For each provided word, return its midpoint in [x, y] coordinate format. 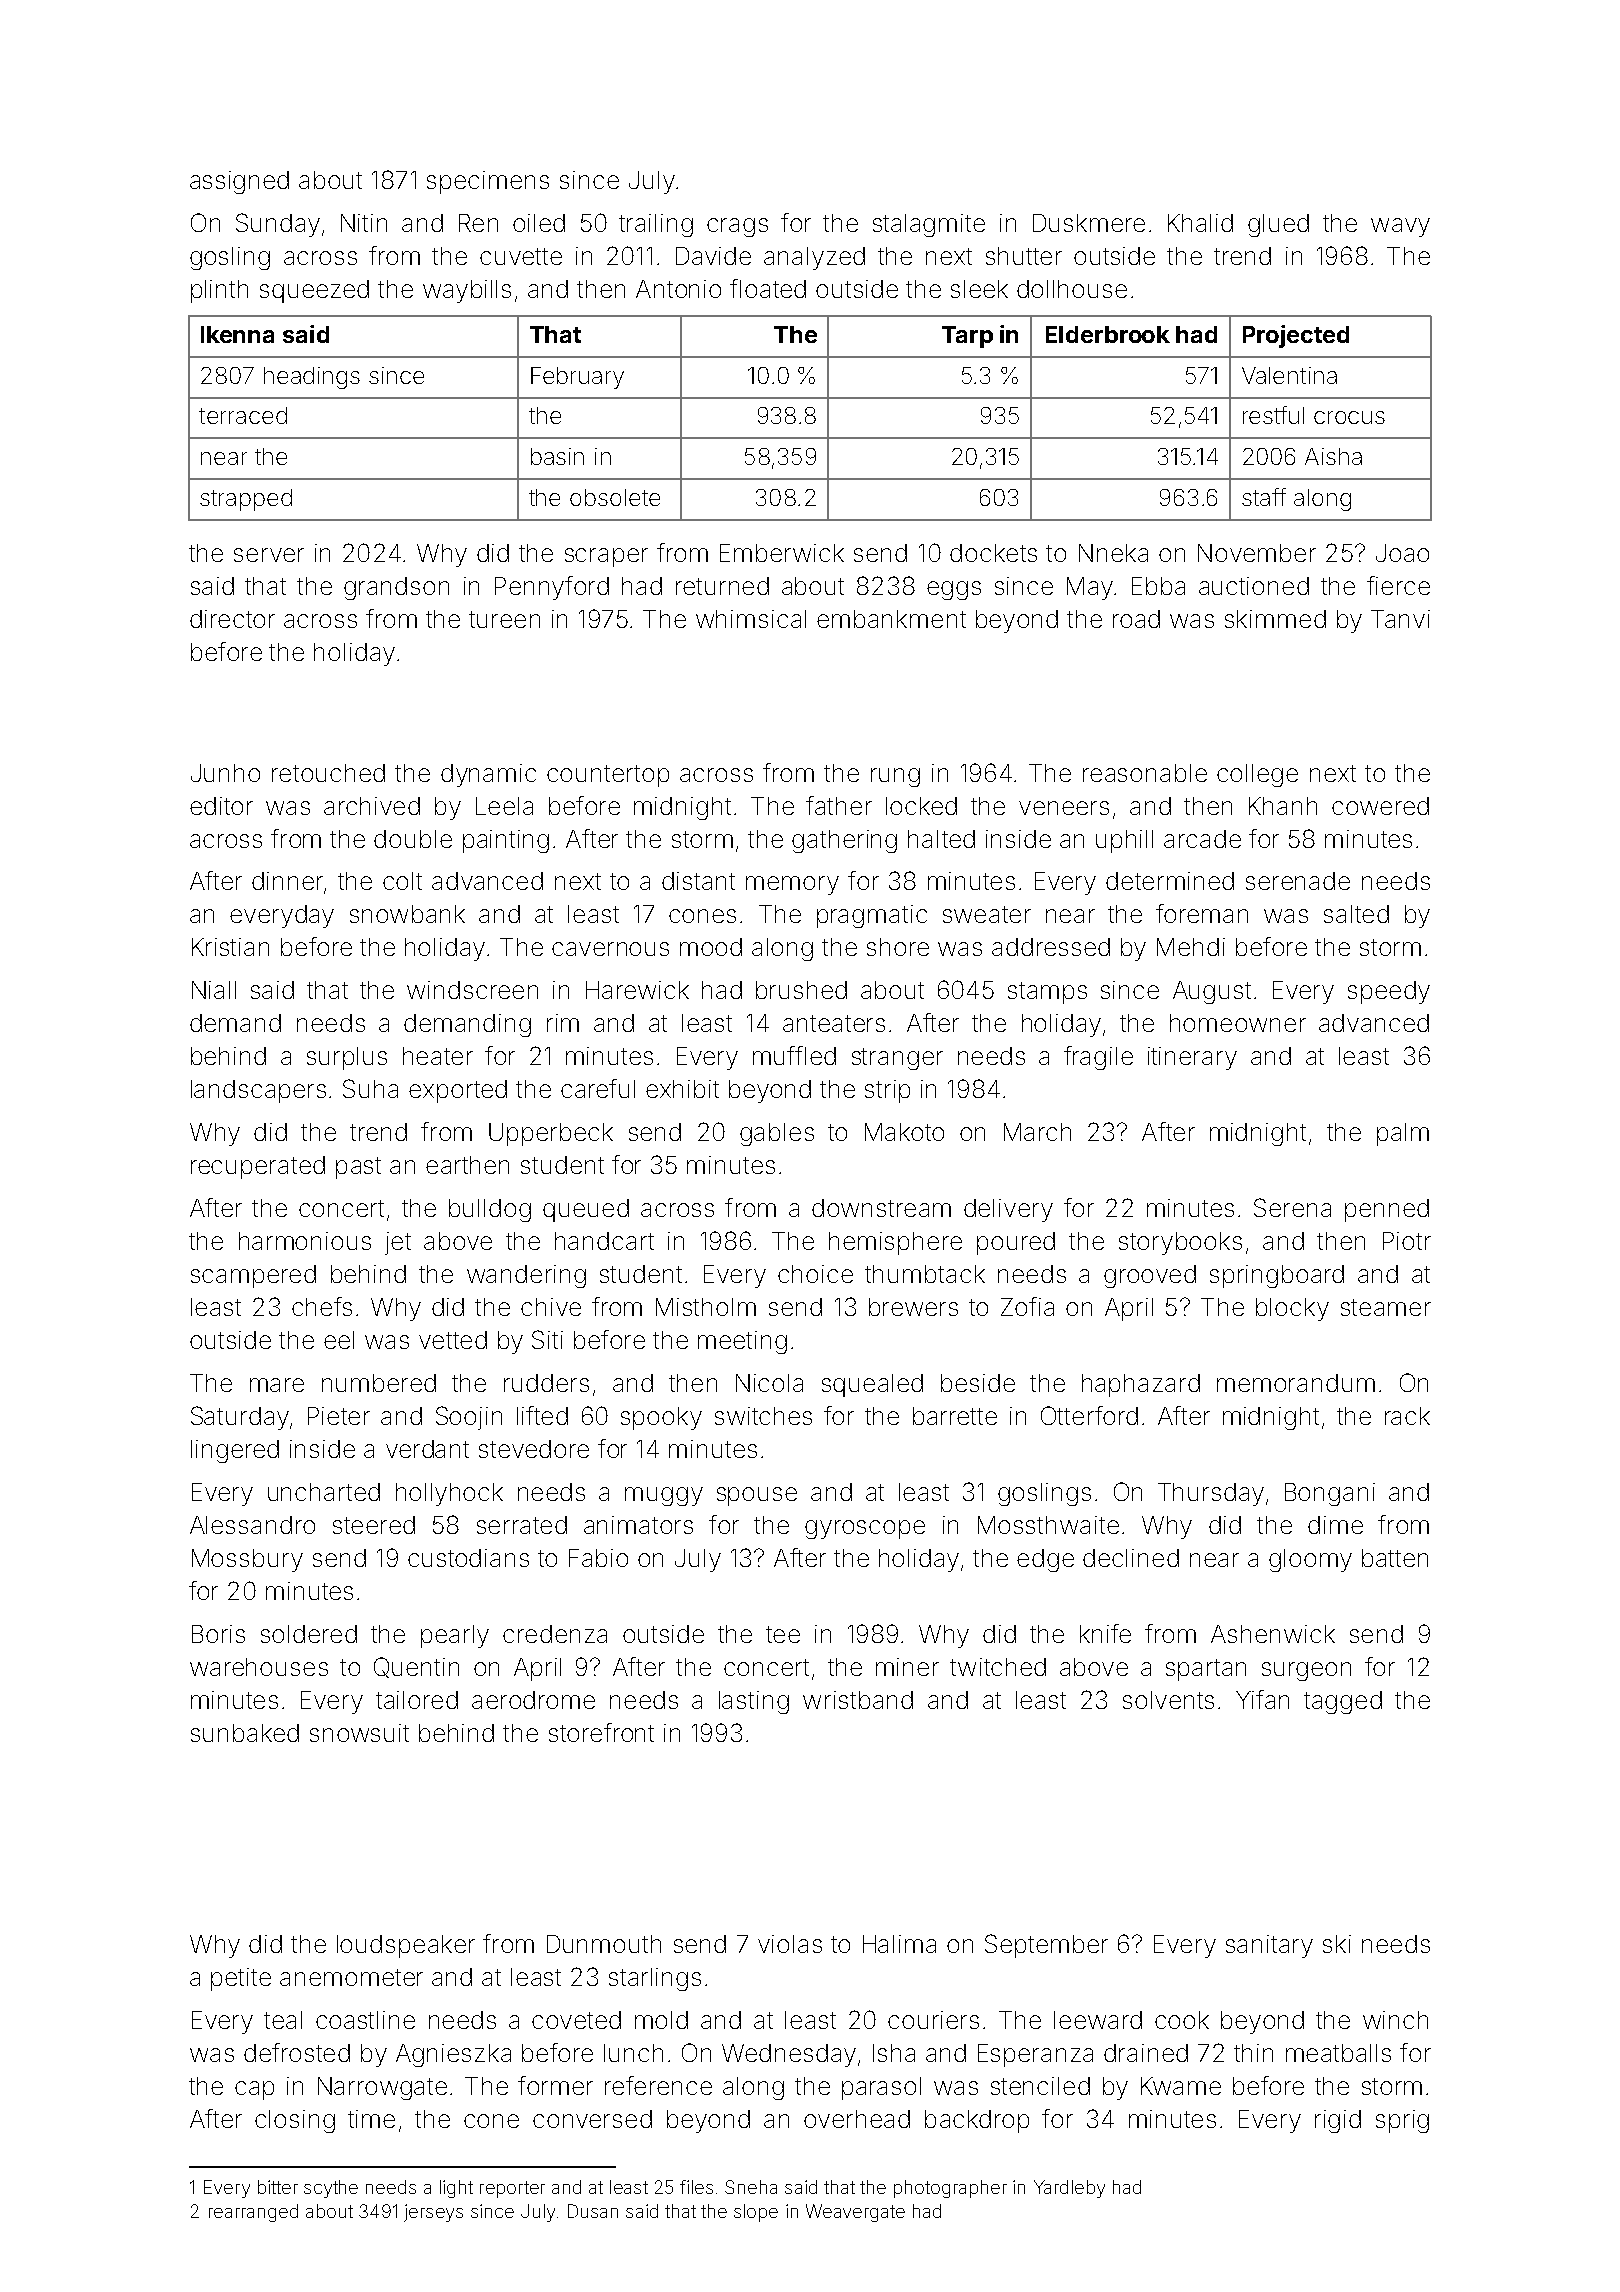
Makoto [904, 1132]
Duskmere [1089, 223]
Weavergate [855, 2213]
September [1046, 1946]
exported [458, 1091]
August [1212, 992]
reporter [512, 2189]
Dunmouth [604, 1944]
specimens [488, 182]
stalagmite [929, 225]
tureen [504, 619]
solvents [1168, 1700]
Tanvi [1400, 619]
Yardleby [1069, 2189]
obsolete [615, 497]
